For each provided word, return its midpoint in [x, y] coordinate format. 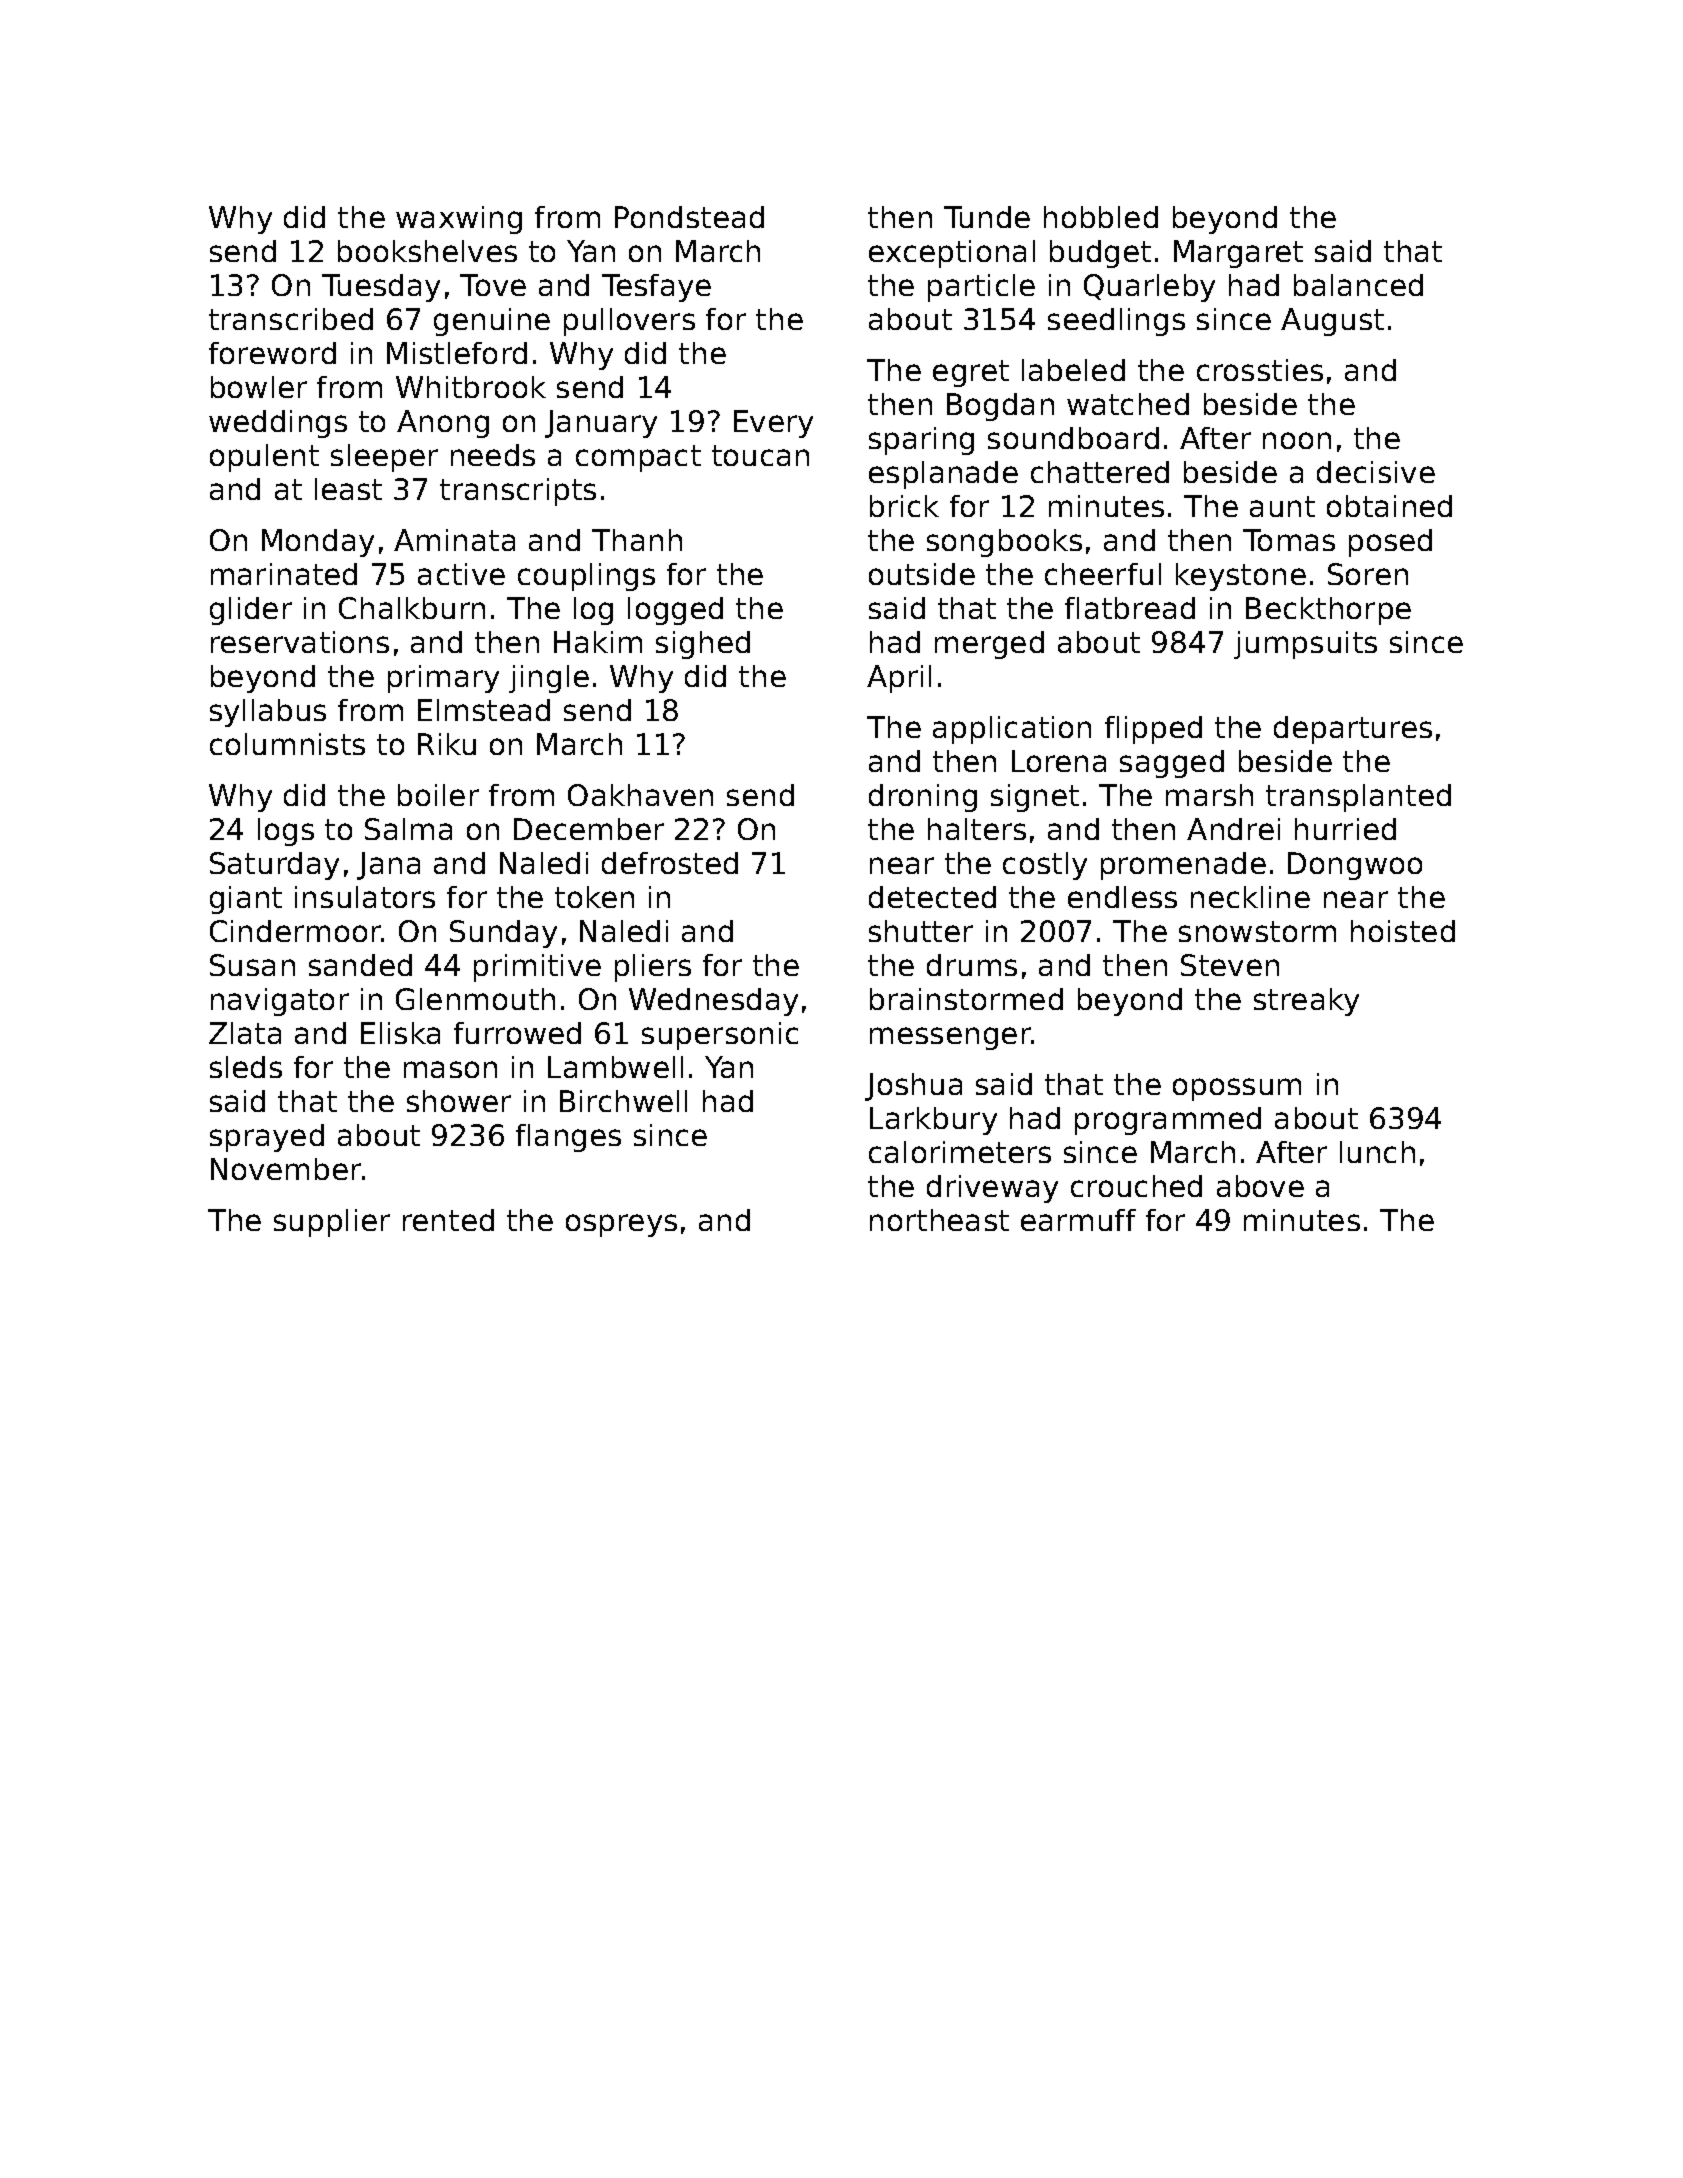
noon [1297, 440]
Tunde [987, 217]
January [601, 424]
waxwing [459, 220]
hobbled [1101, 217]
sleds [246, 1067]
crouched [1136, 1186]
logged [675, 611]
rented [448, 1220]
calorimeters [960, 1152]
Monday [318, 543]
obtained [1389, 506]
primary [443, 679]
